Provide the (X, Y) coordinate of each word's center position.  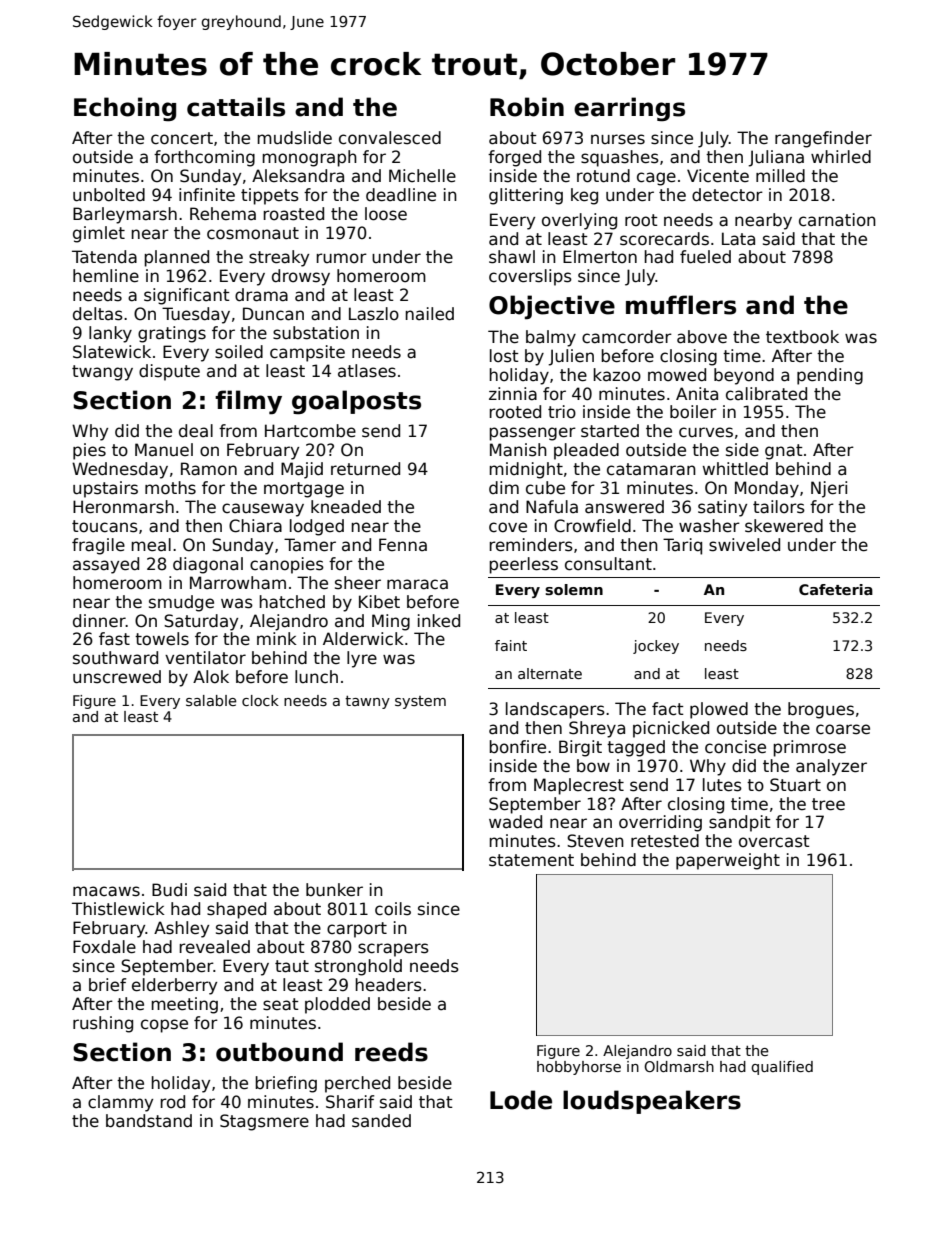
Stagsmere (264, 1122)
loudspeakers (652, 1102)
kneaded (346, 507)
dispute (169, 372)
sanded (381, 1121)
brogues (821, 710)
